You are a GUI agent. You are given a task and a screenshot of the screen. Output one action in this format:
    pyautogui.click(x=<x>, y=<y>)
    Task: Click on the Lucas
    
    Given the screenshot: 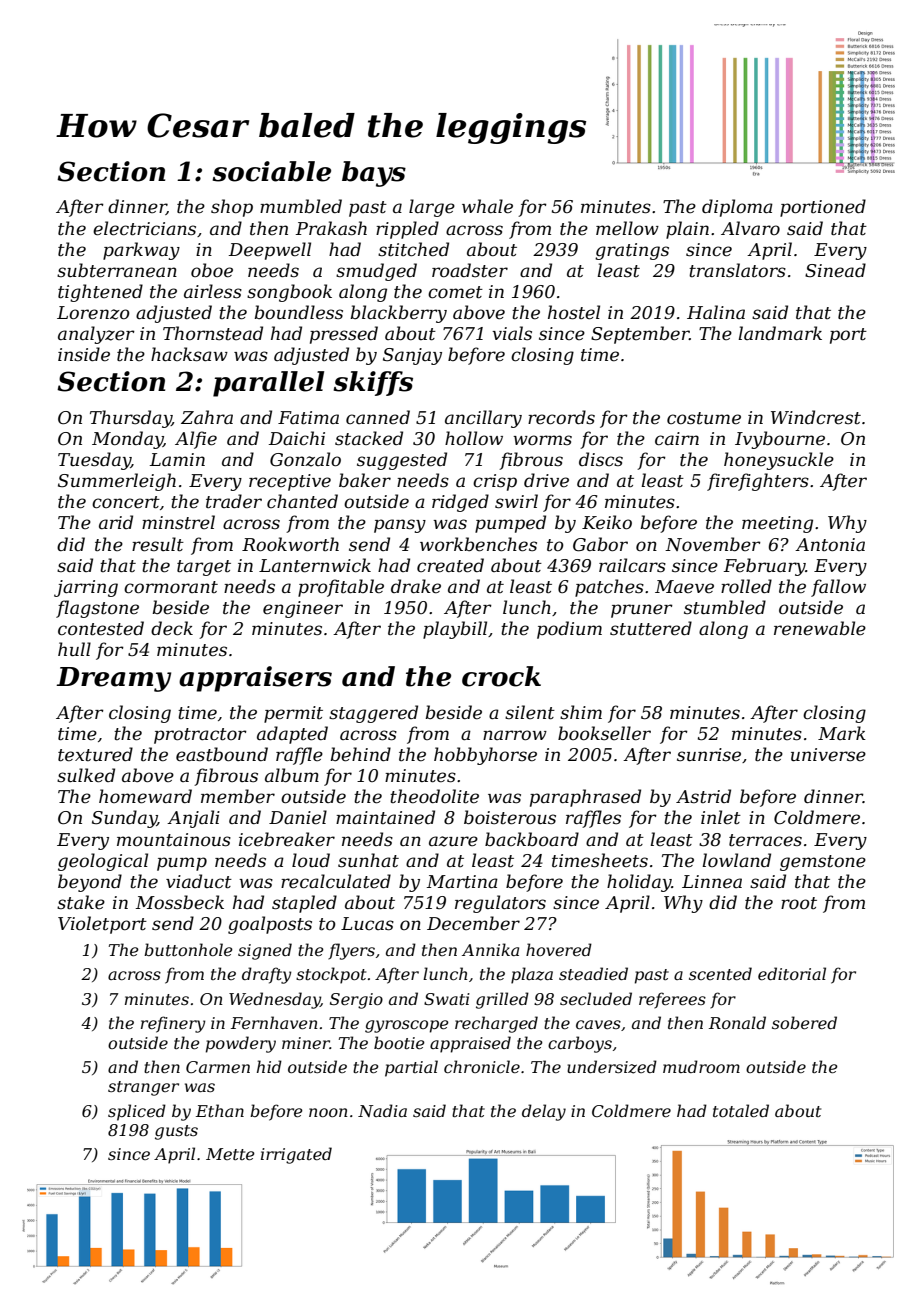 What is the action you would take?
    pyautogui.click(x=367, y=924)
